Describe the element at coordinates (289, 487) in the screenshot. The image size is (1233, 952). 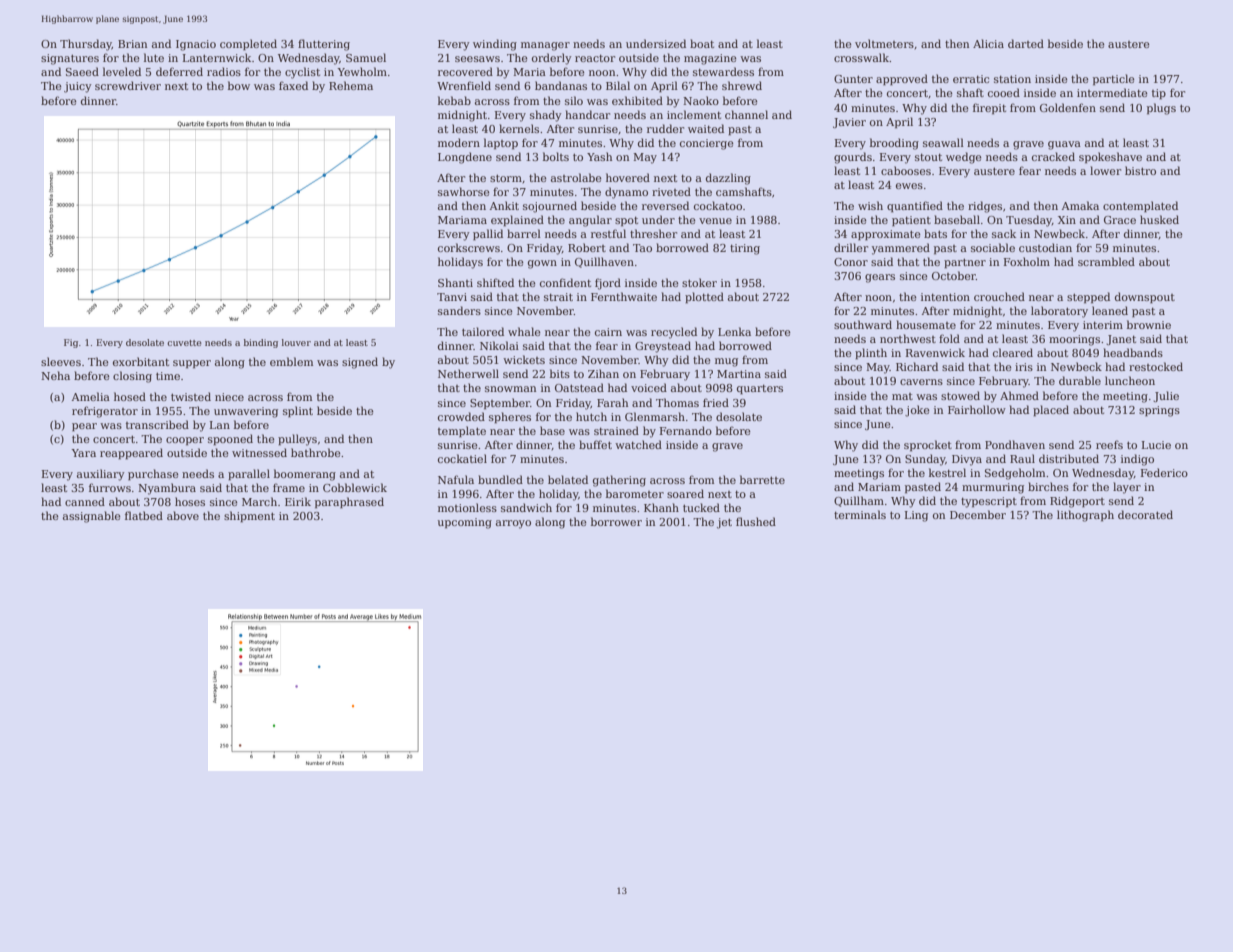
I see `frame` at that location.
